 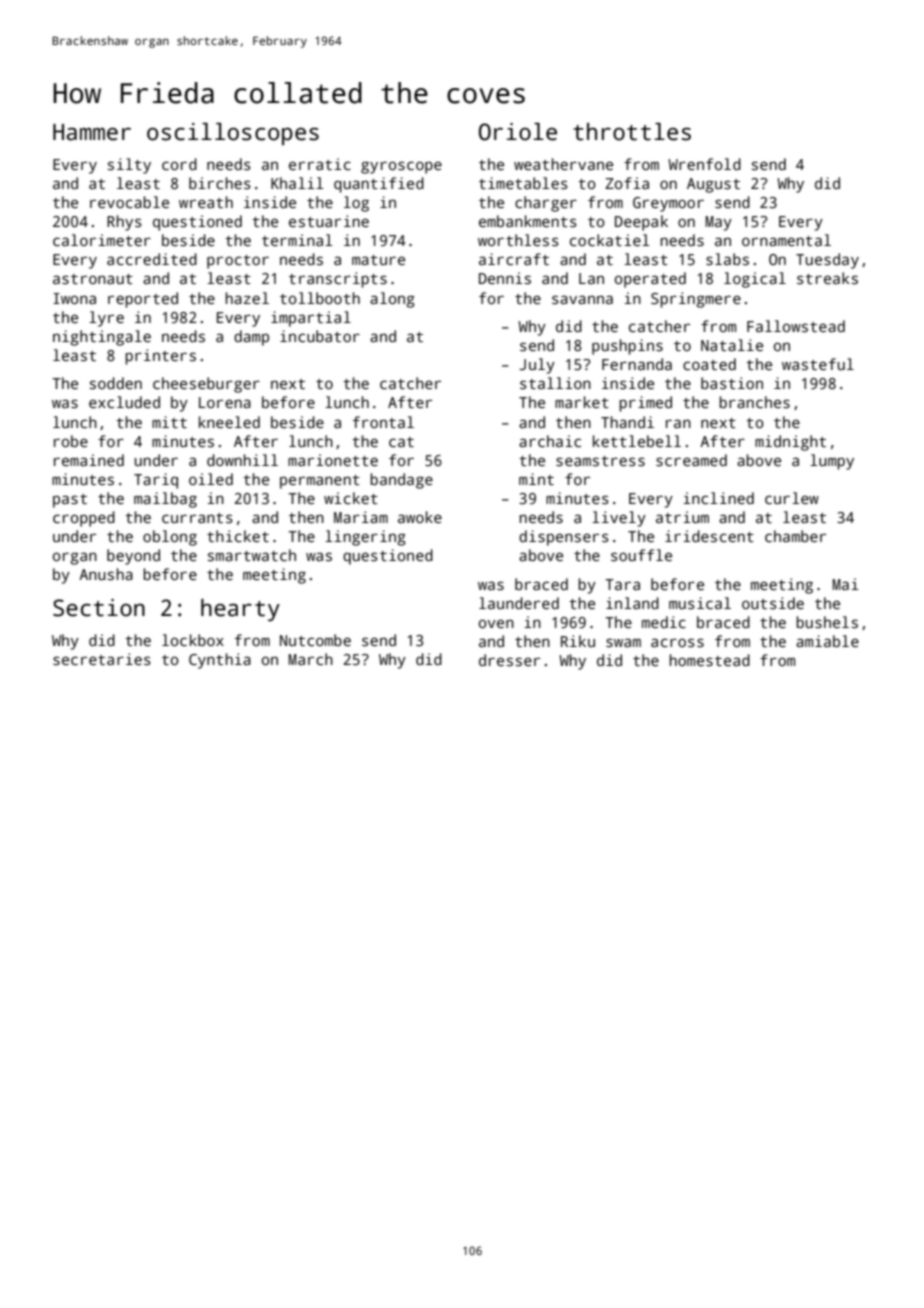 I want to click on Zofia, so click(x=627, y=183).
